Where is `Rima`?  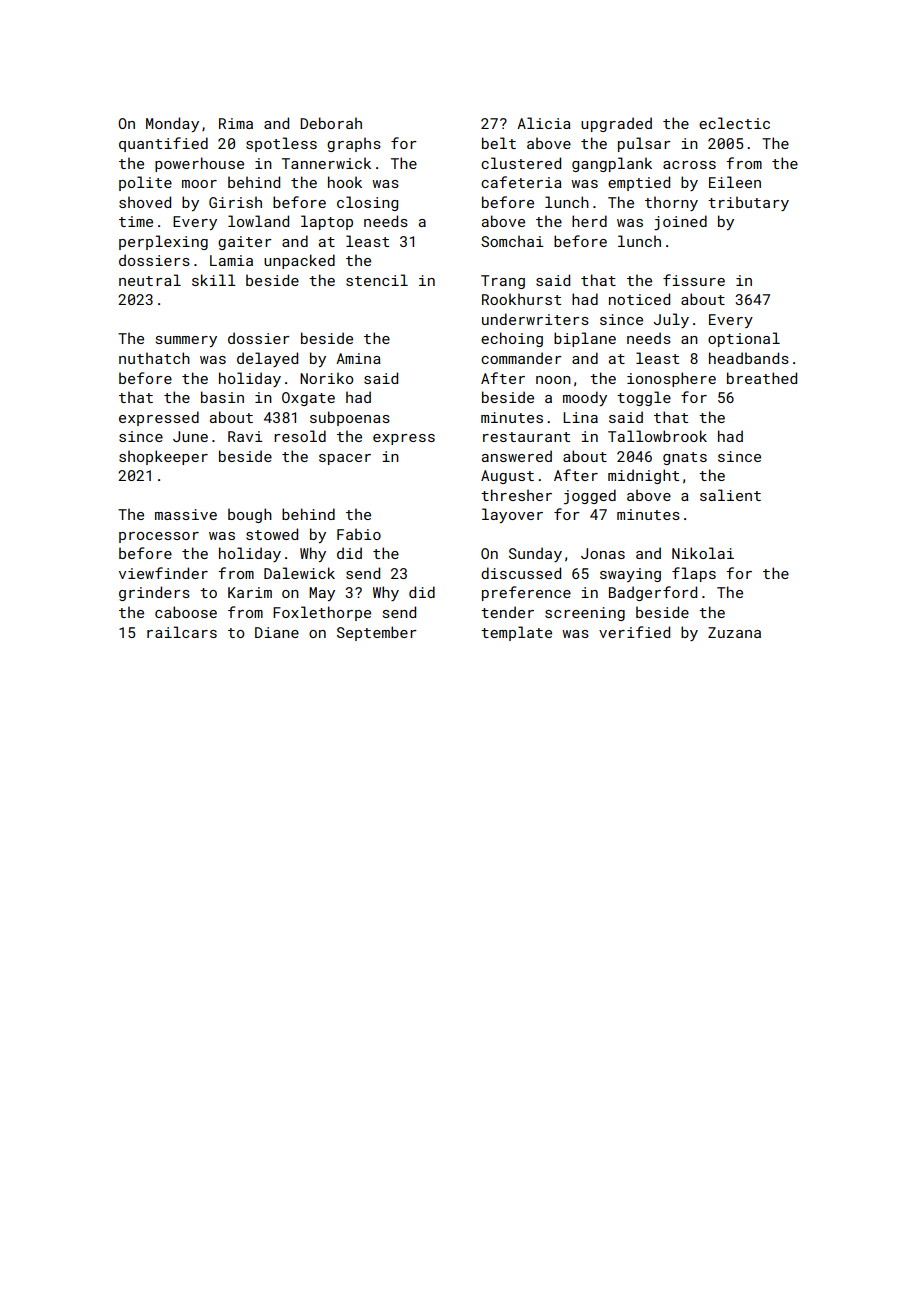 Rima is located at coordinates (236, 123).
